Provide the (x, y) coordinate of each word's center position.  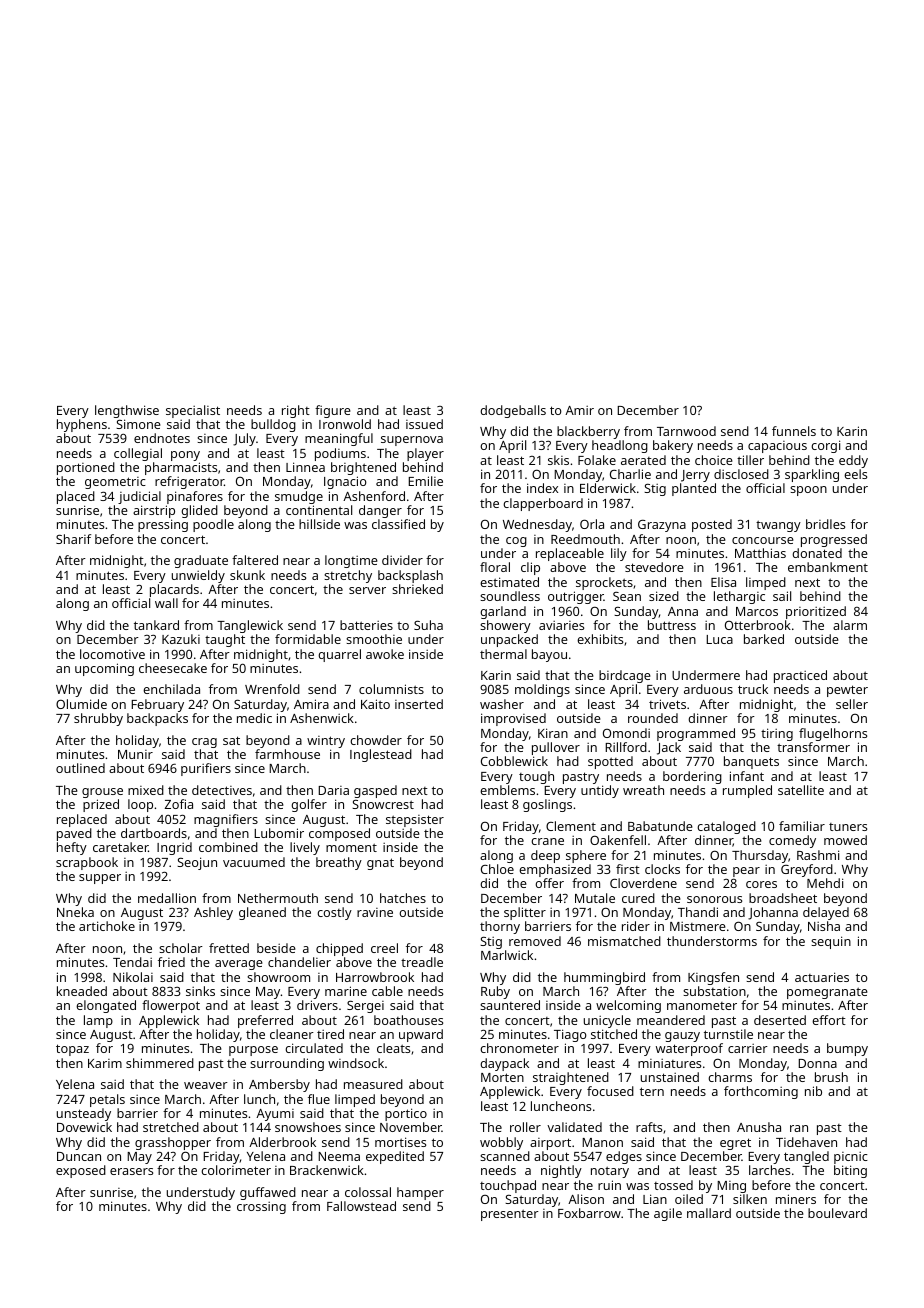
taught (225, 640)
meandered (671, 1020)
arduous (708, 689)
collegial (138, 454)
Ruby (495, 992)
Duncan (79, 1156)
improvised (513, 719)
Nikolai (133, 977)
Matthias (760, 553)
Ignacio (345, 482)
